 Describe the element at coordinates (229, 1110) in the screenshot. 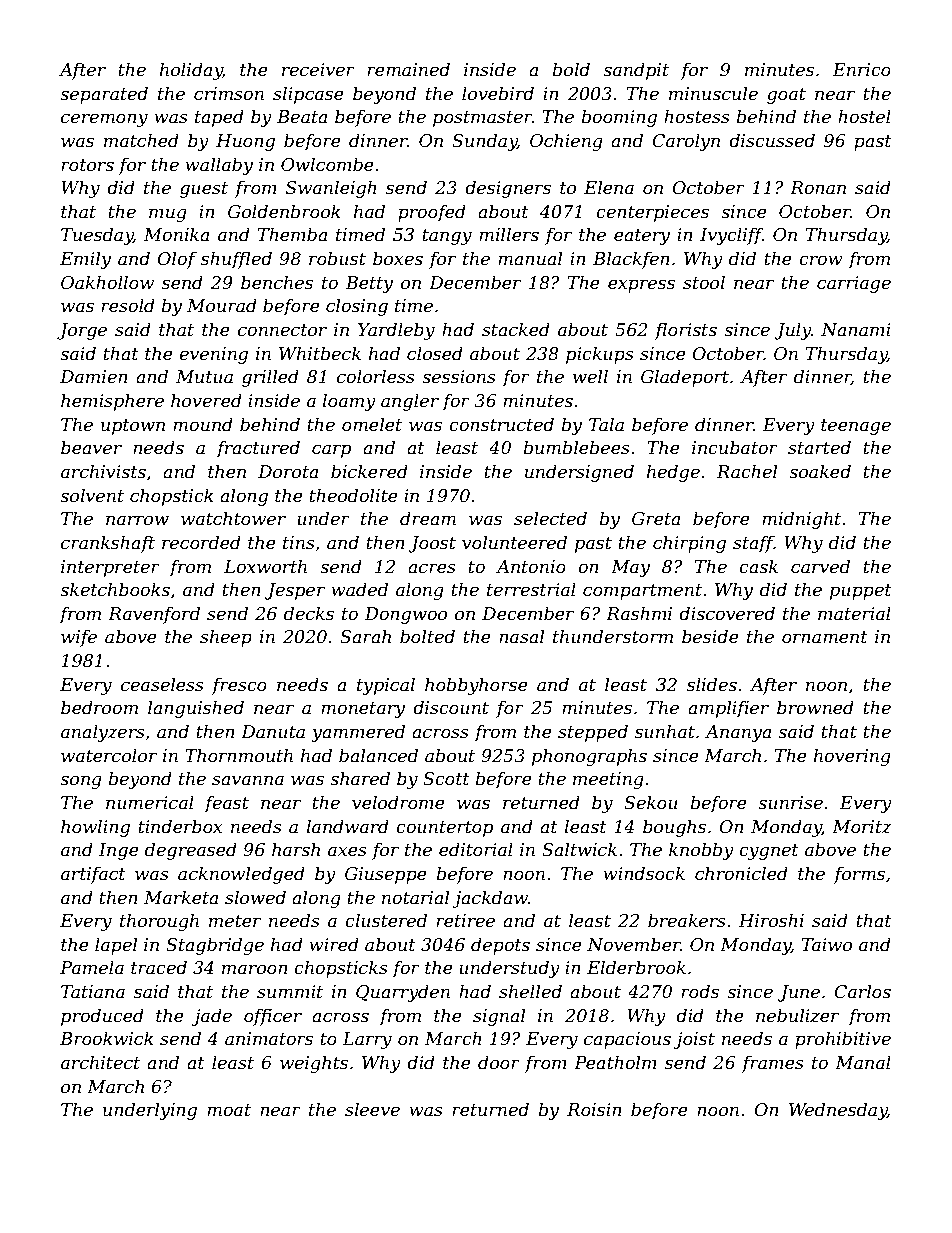

I see `moat` at that location.
